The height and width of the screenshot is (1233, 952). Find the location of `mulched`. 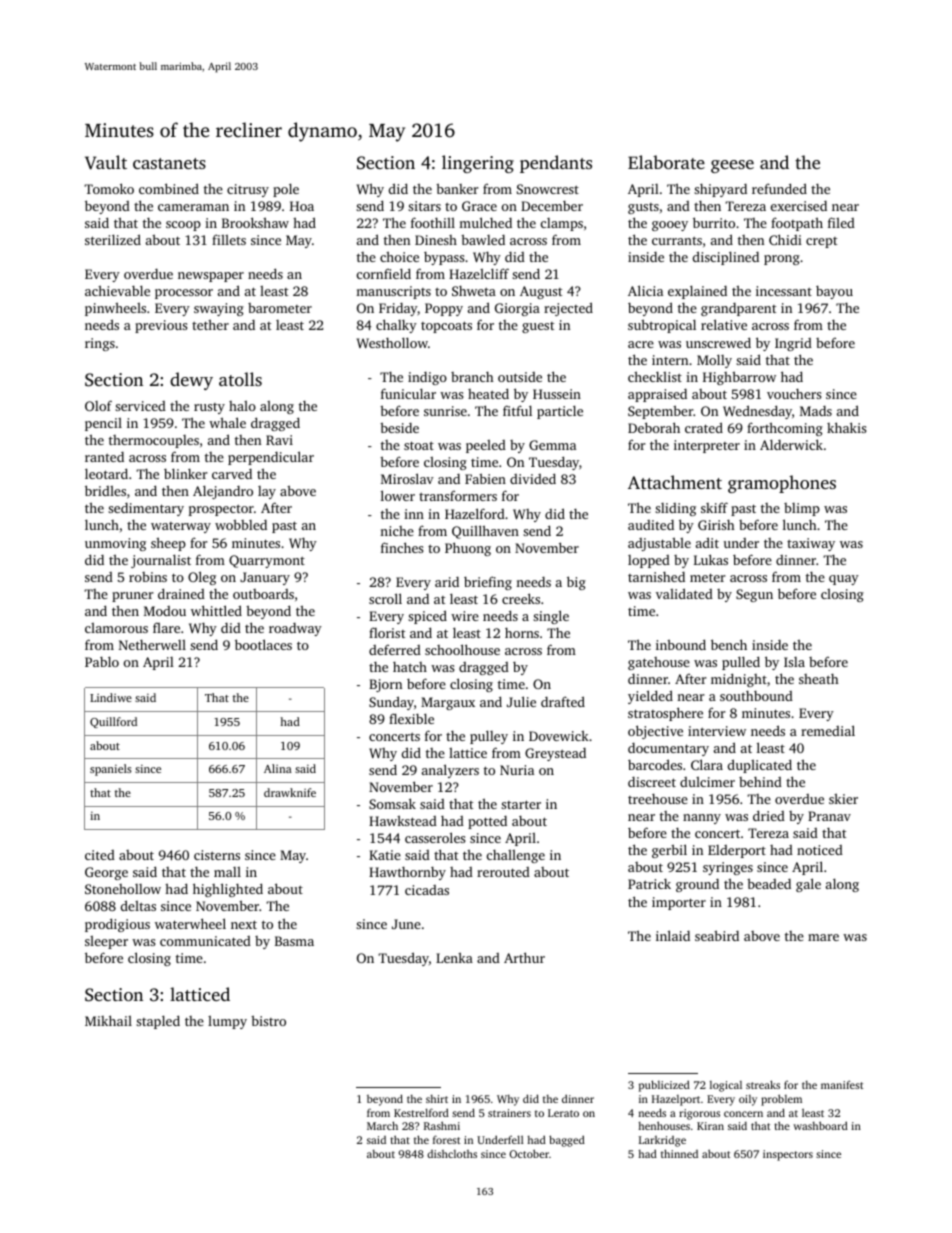

mulched is located at coordinates (485, 222).
